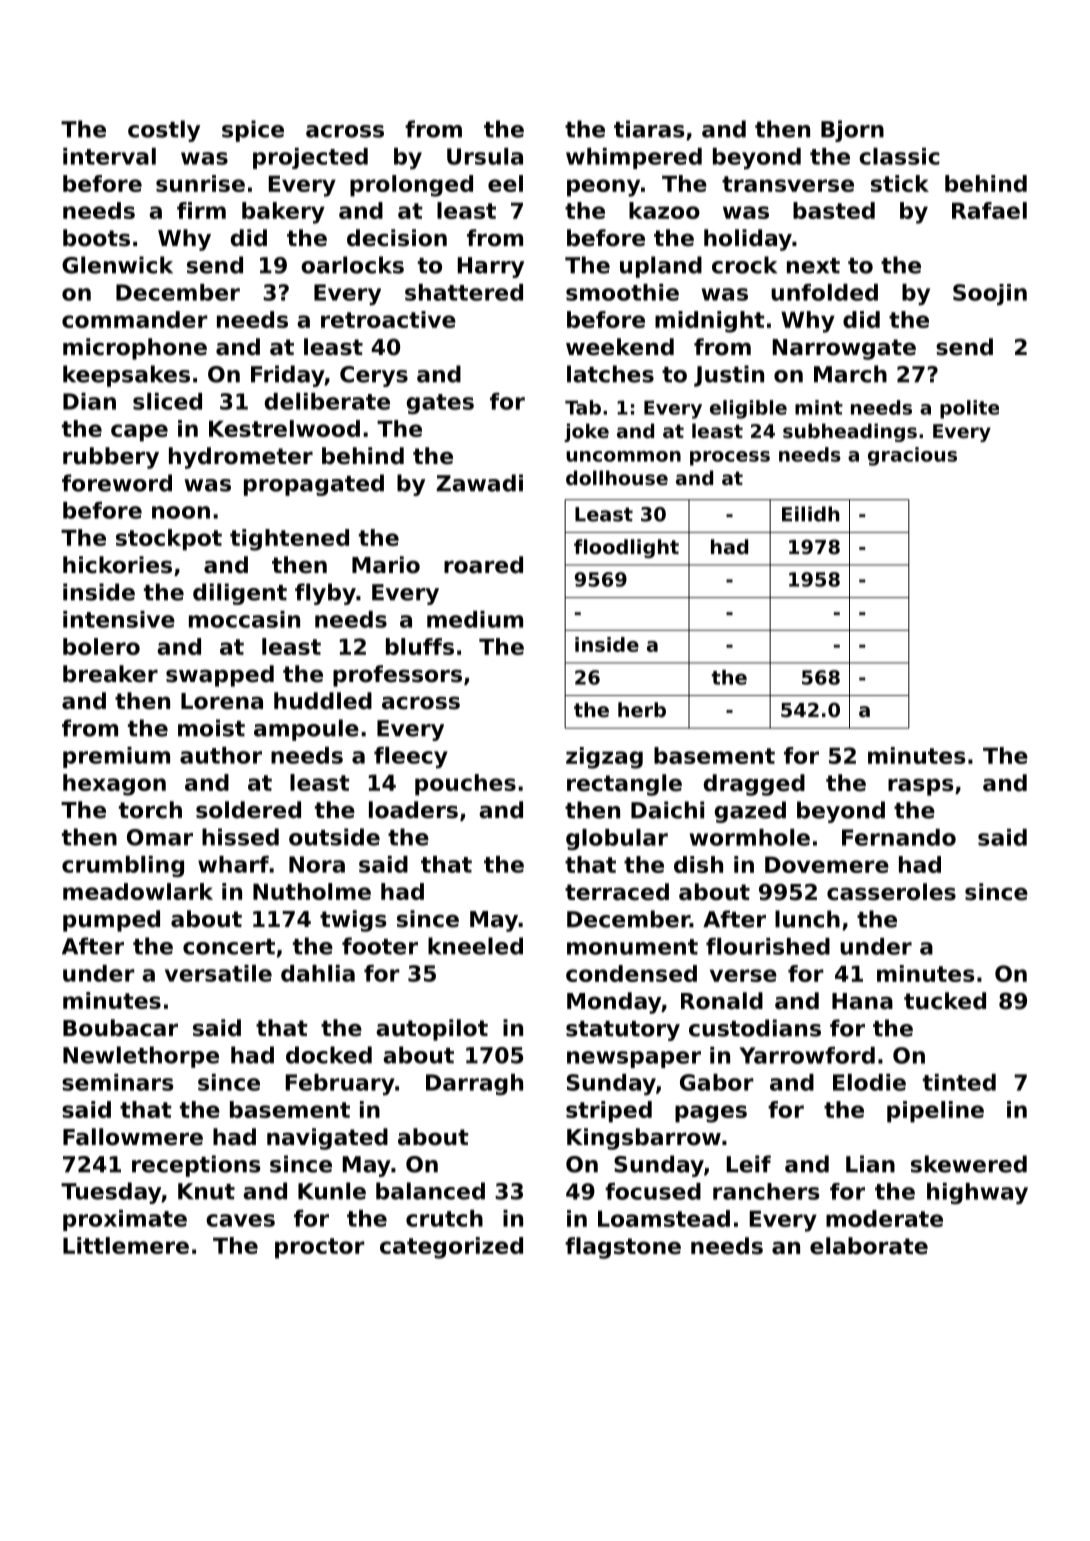 The height and width of the page is (1541, 1090). I want to click on skewered, so click(969, 1164).
